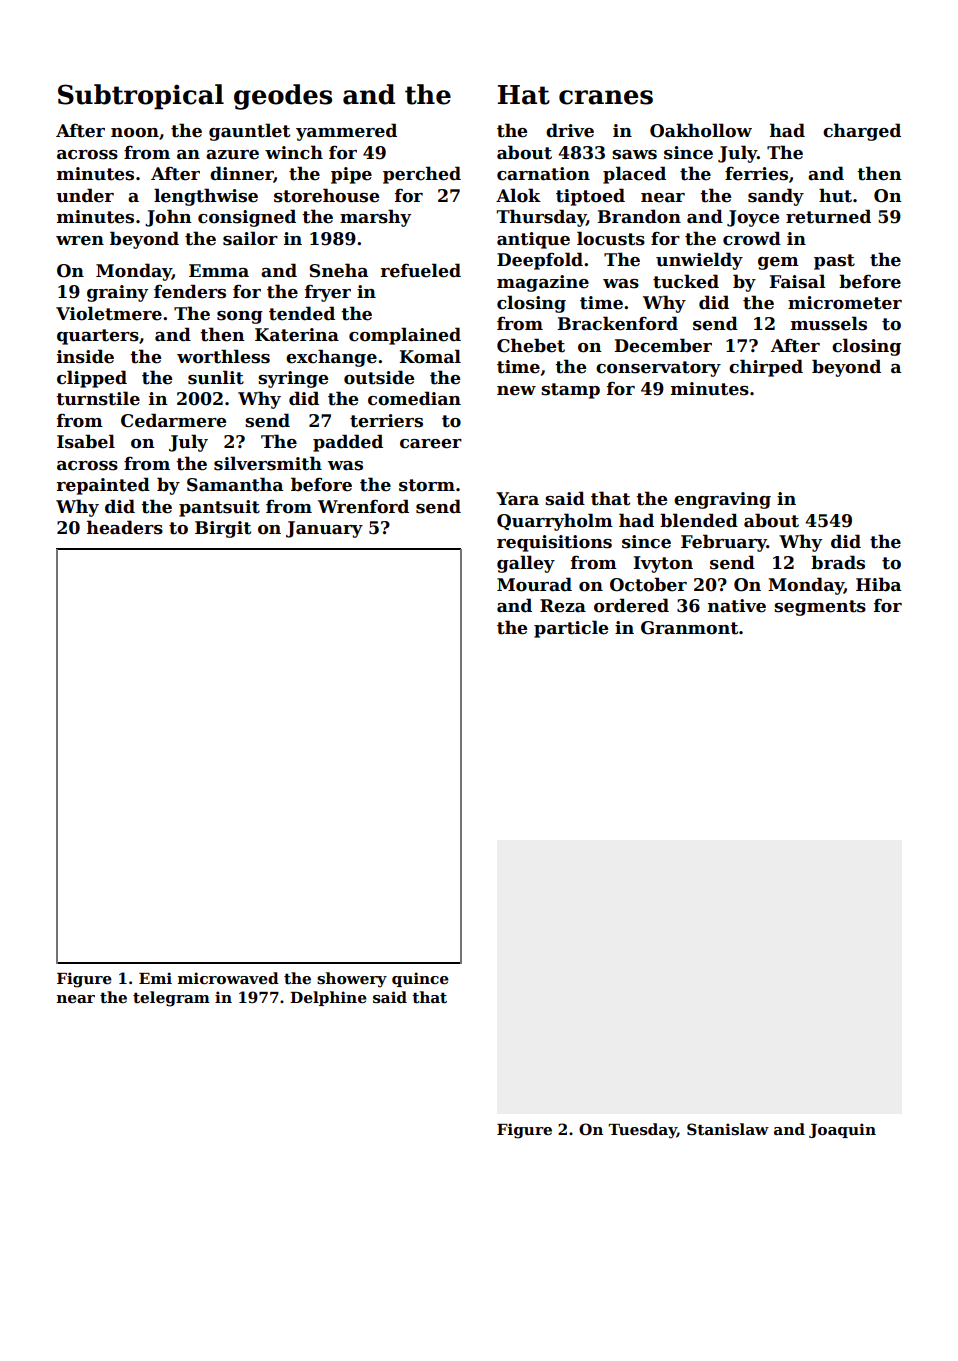 The height and width of the document is (1361, 958). Describe the element at coordinates (570, 391) in the document. I see `stamp` at that location.
